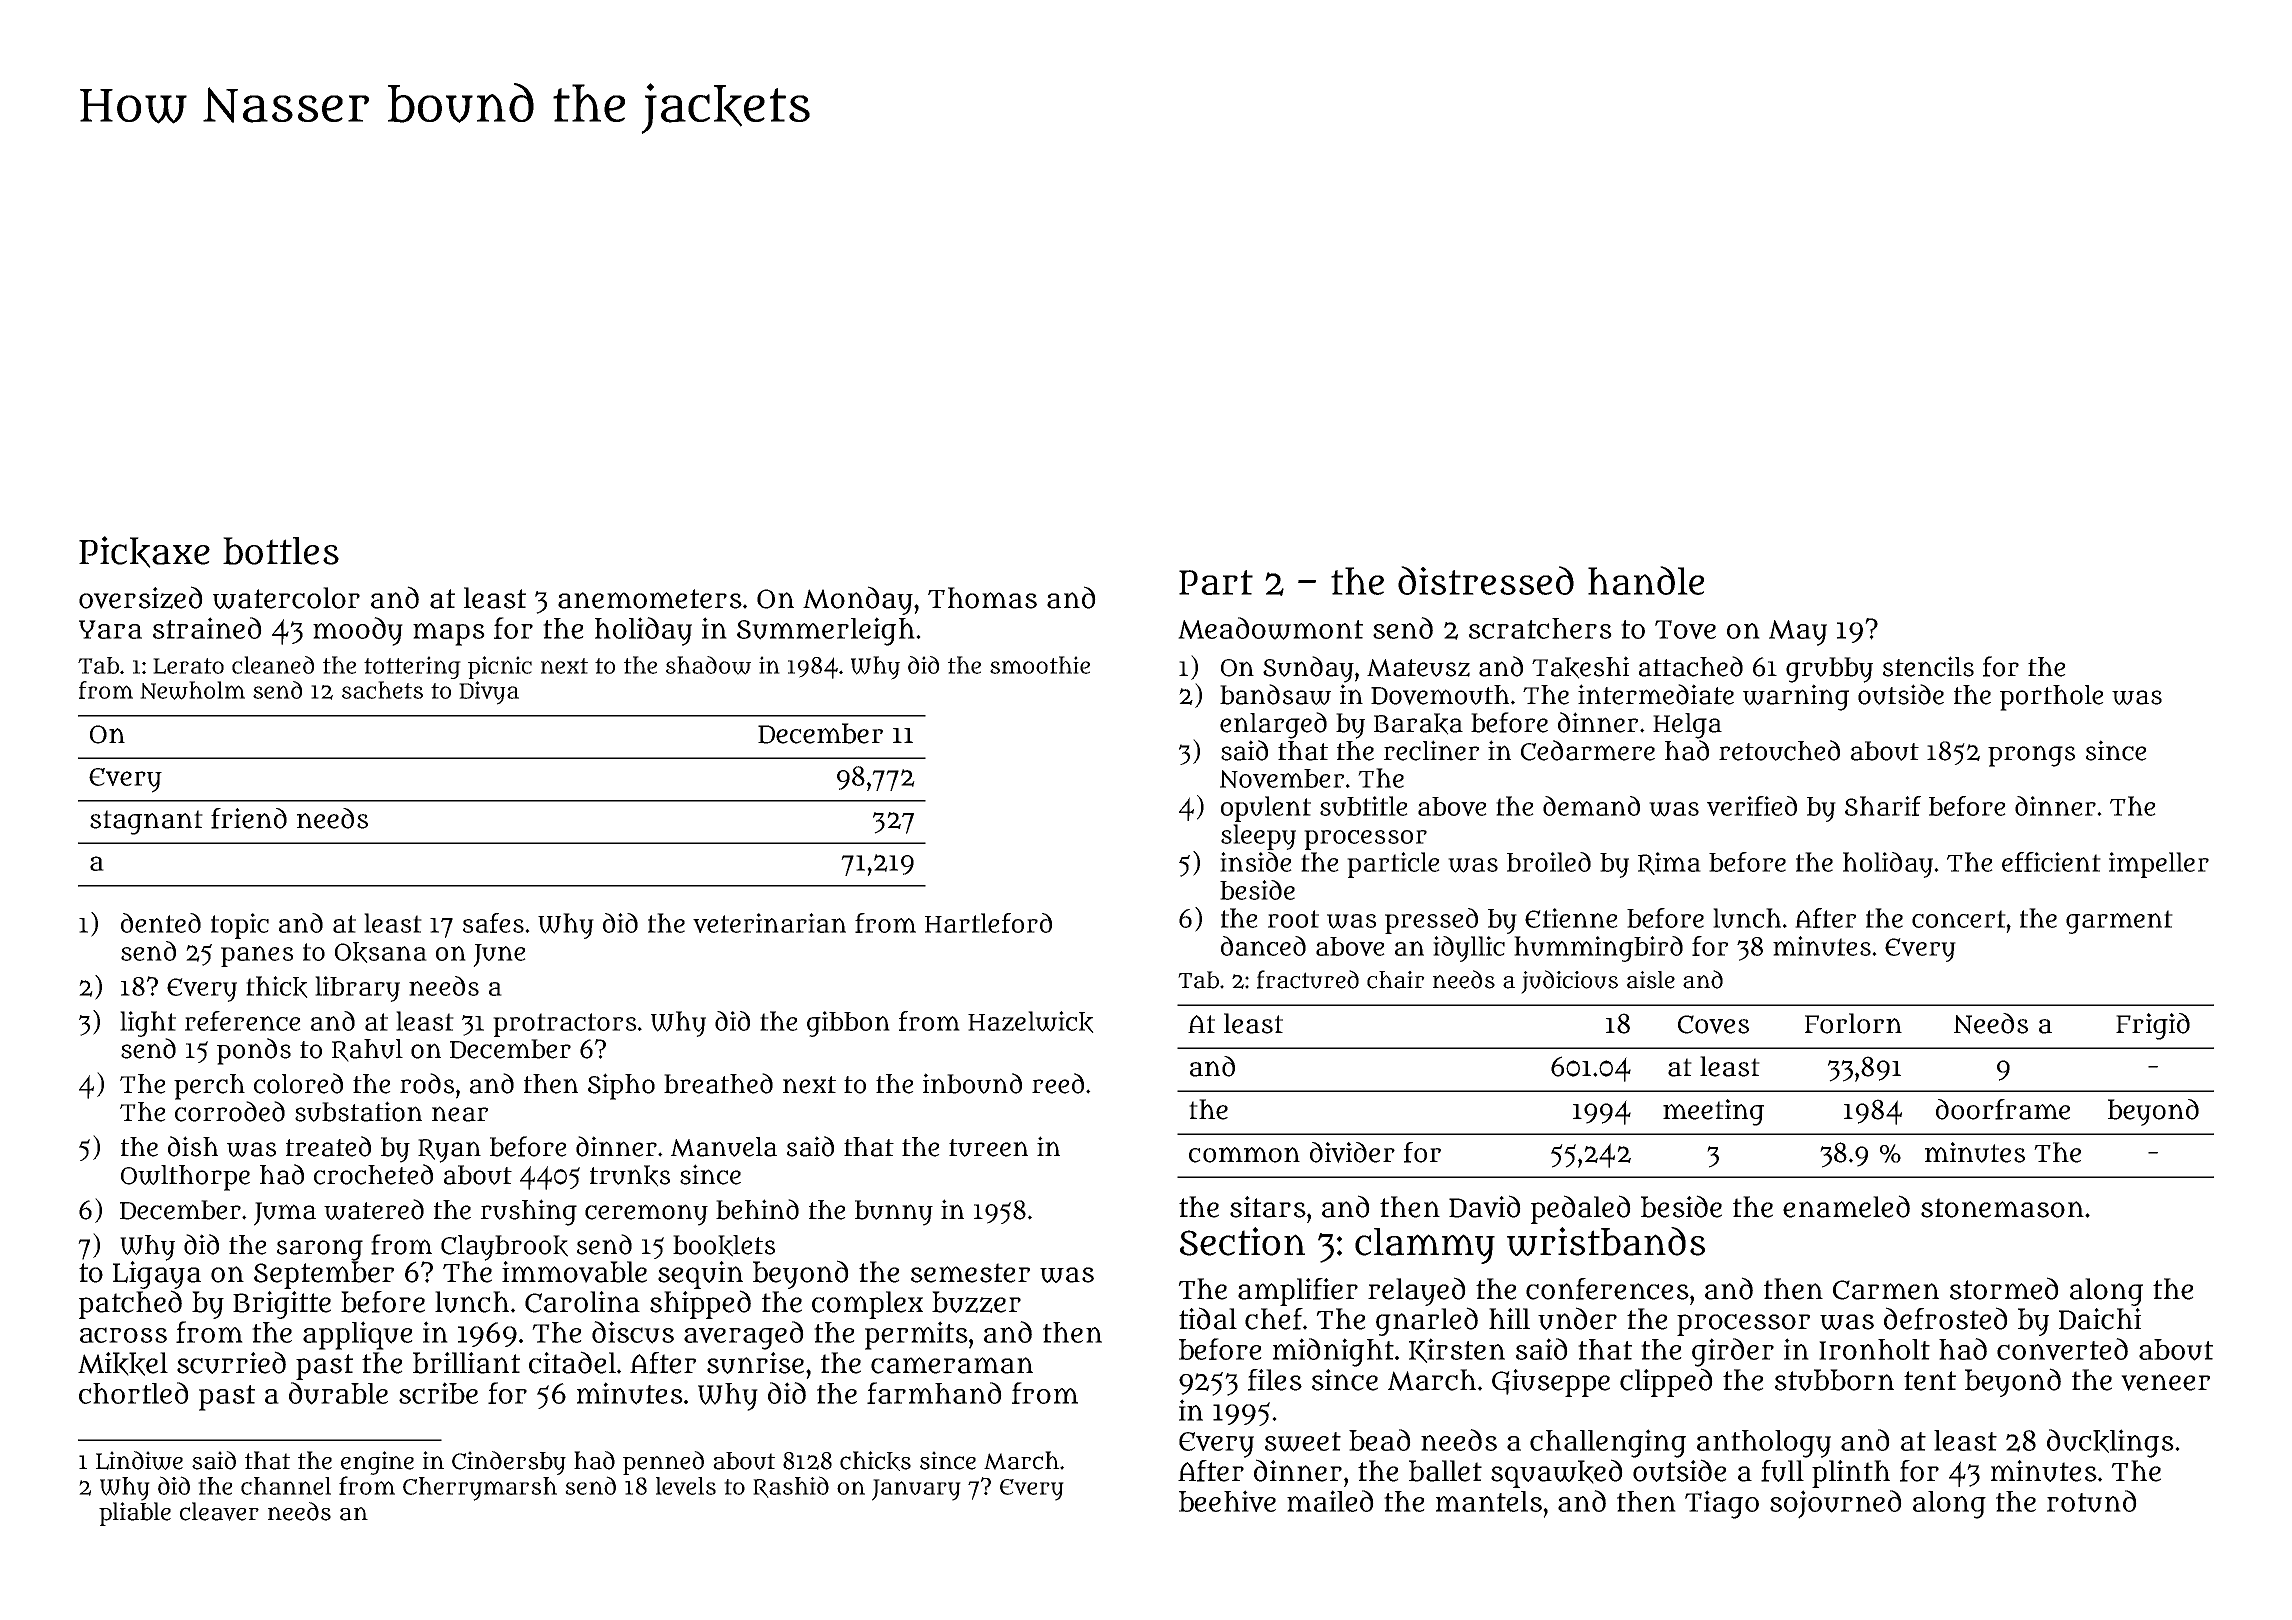 The image size is (2292, 1620). I want to click on picnic, so click(500, 667).
